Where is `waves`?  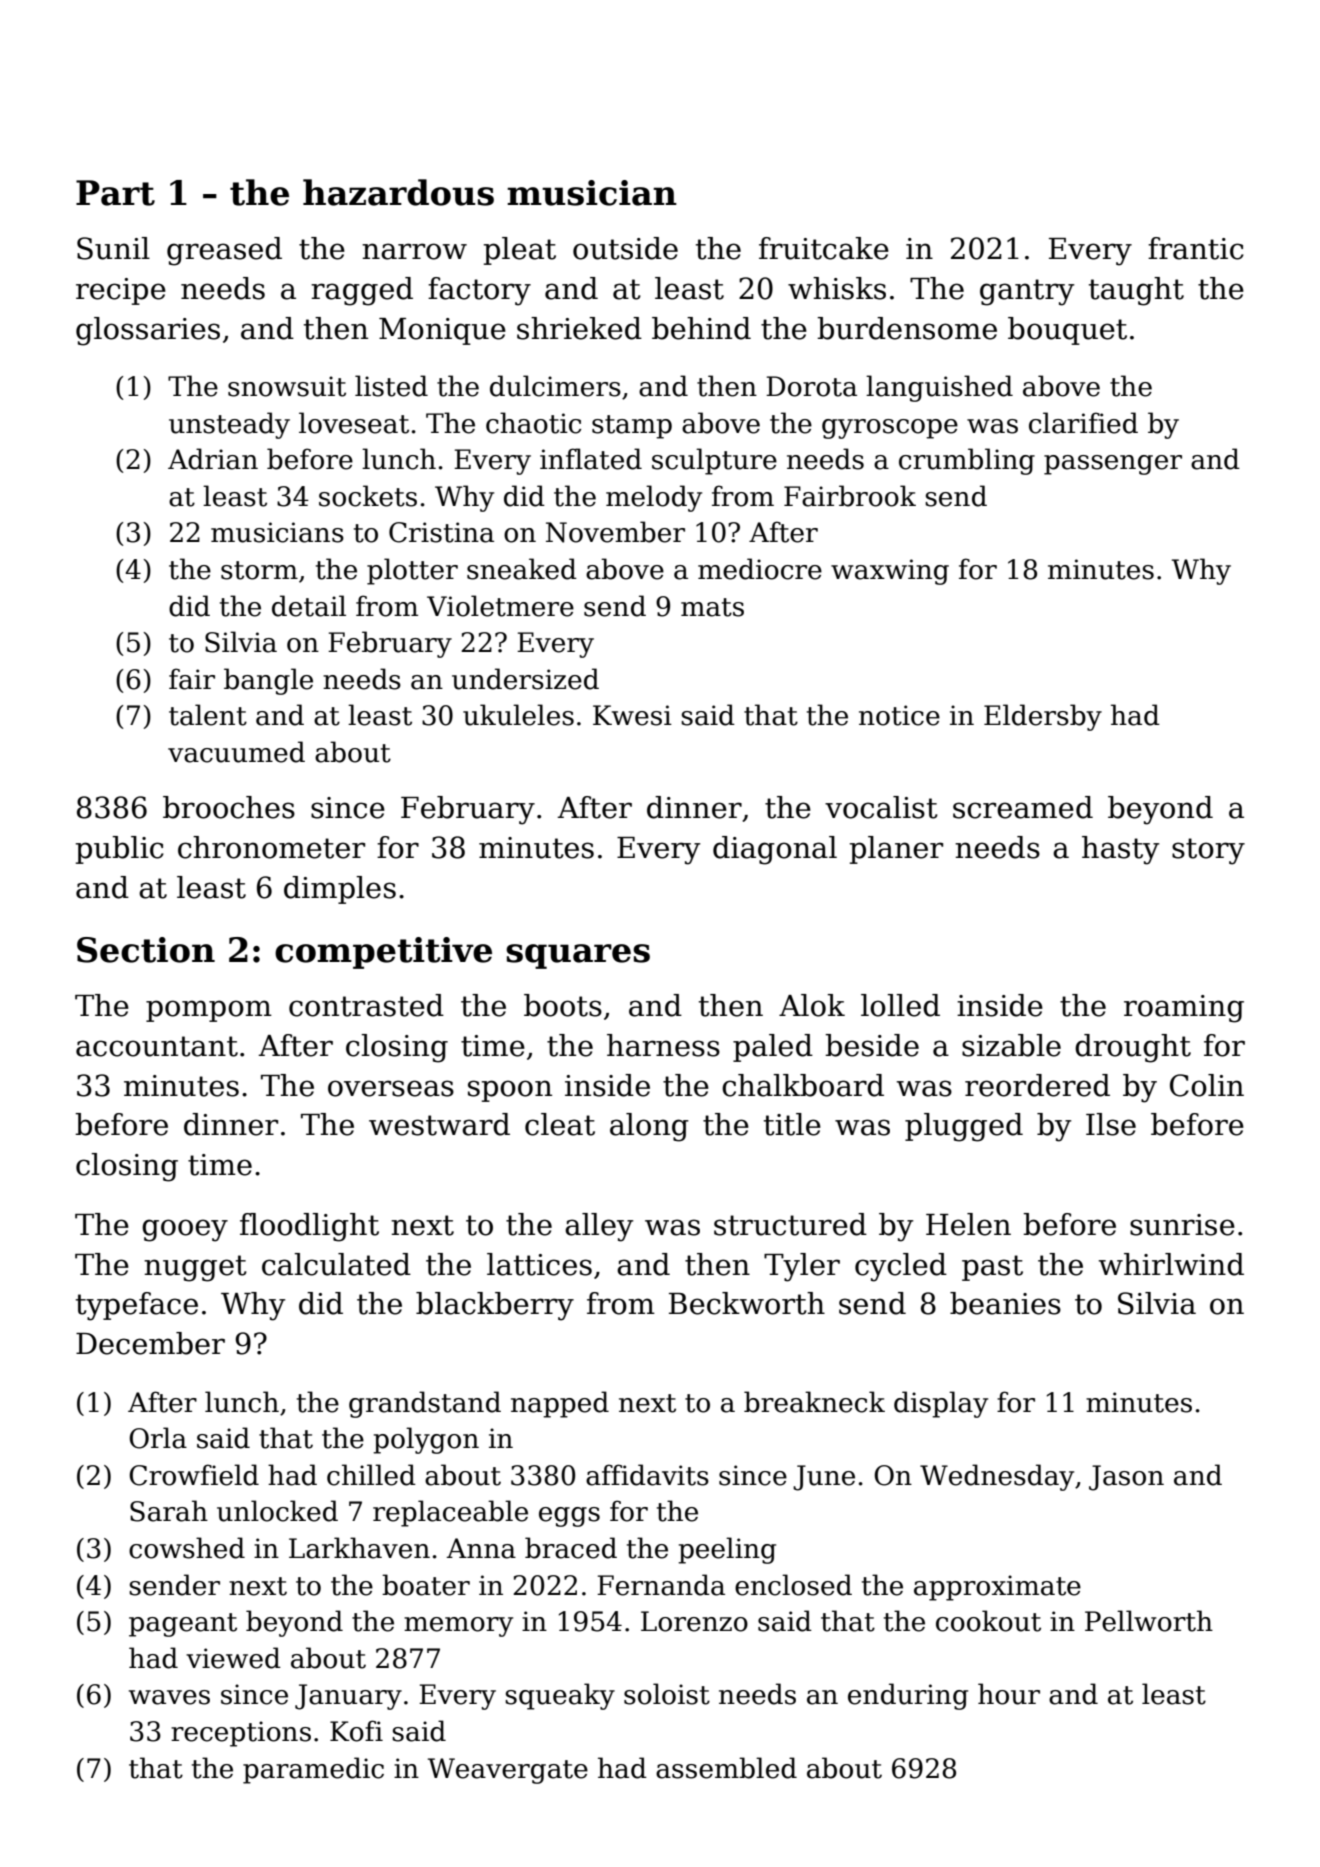 waves is located at coordinates (169, 1697).
